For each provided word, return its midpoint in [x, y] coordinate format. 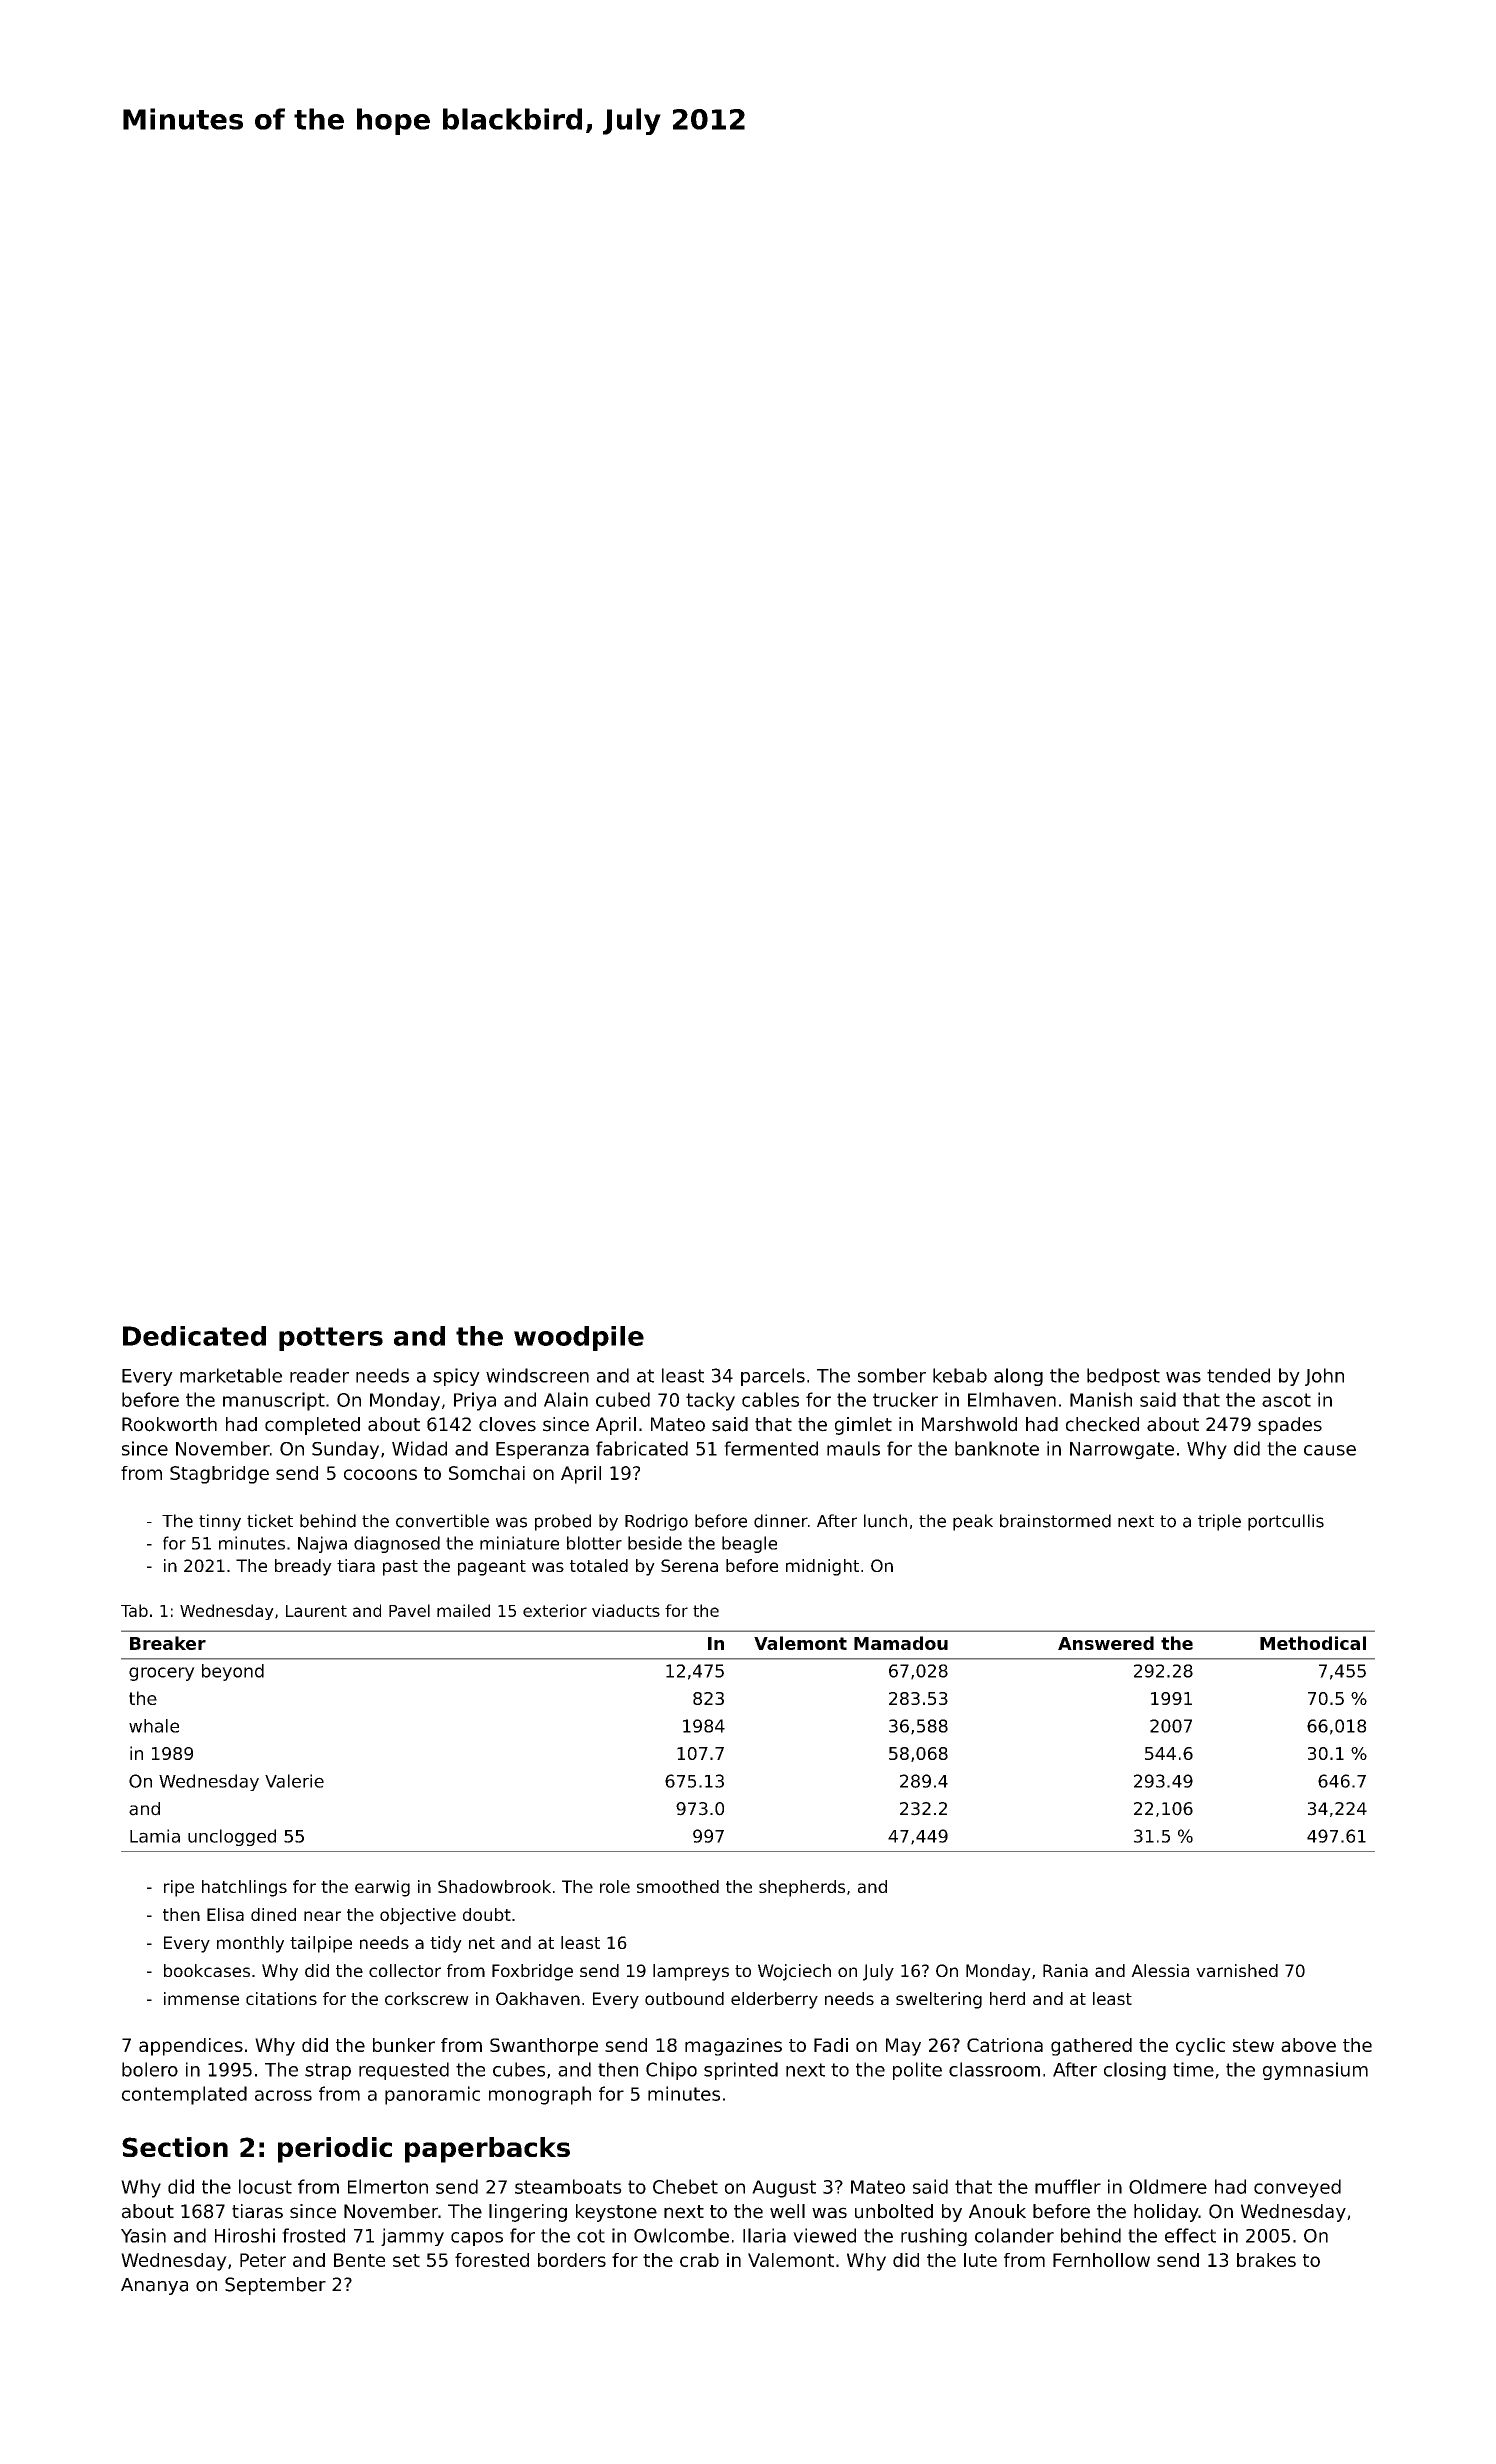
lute [980, 2260]
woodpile [579, 1338]
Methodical [1313, 1643]
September [275, 2286]
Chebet [685, 2186]
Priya [475, 1401]
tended [1238, 1375]
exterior [555, 1610]
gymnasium [1315, 2071]
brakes [1266, 2260]
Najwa [322, 1544]
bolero [150, 2069]
